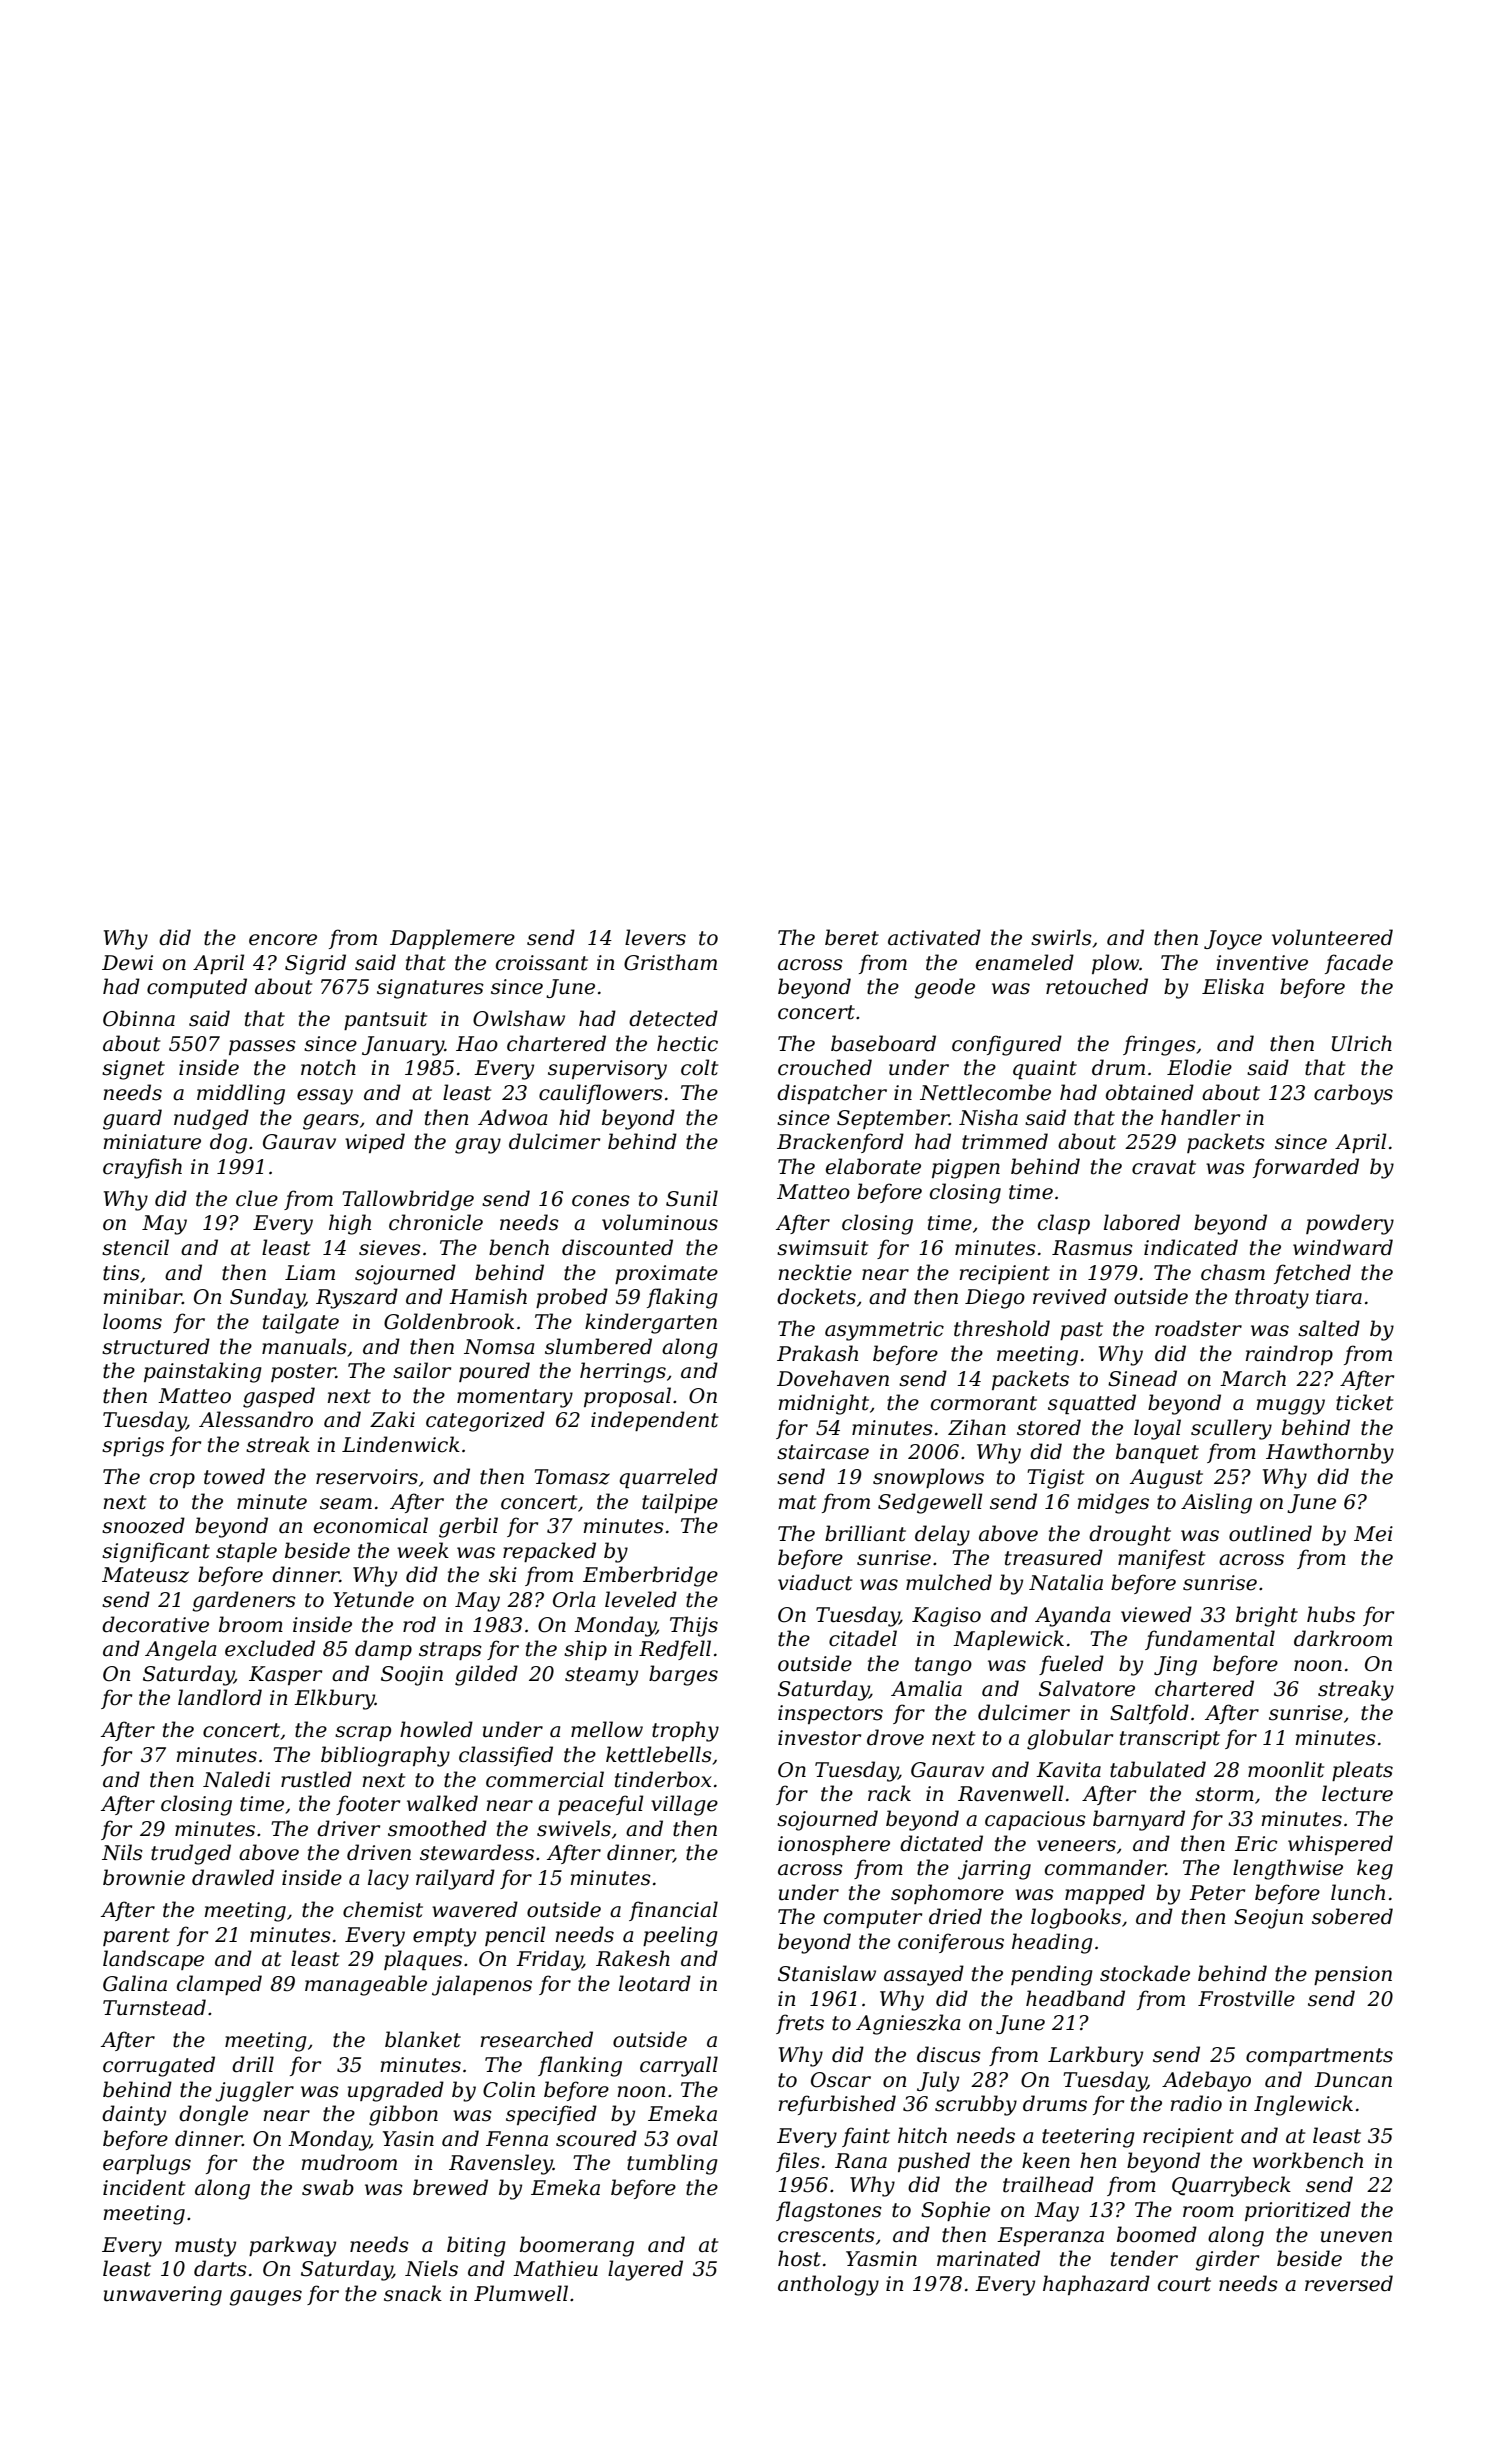  What do you see at coordinates (488, 1296) in the page?
I see `Hamish` at bounding box center [488, 1296].
